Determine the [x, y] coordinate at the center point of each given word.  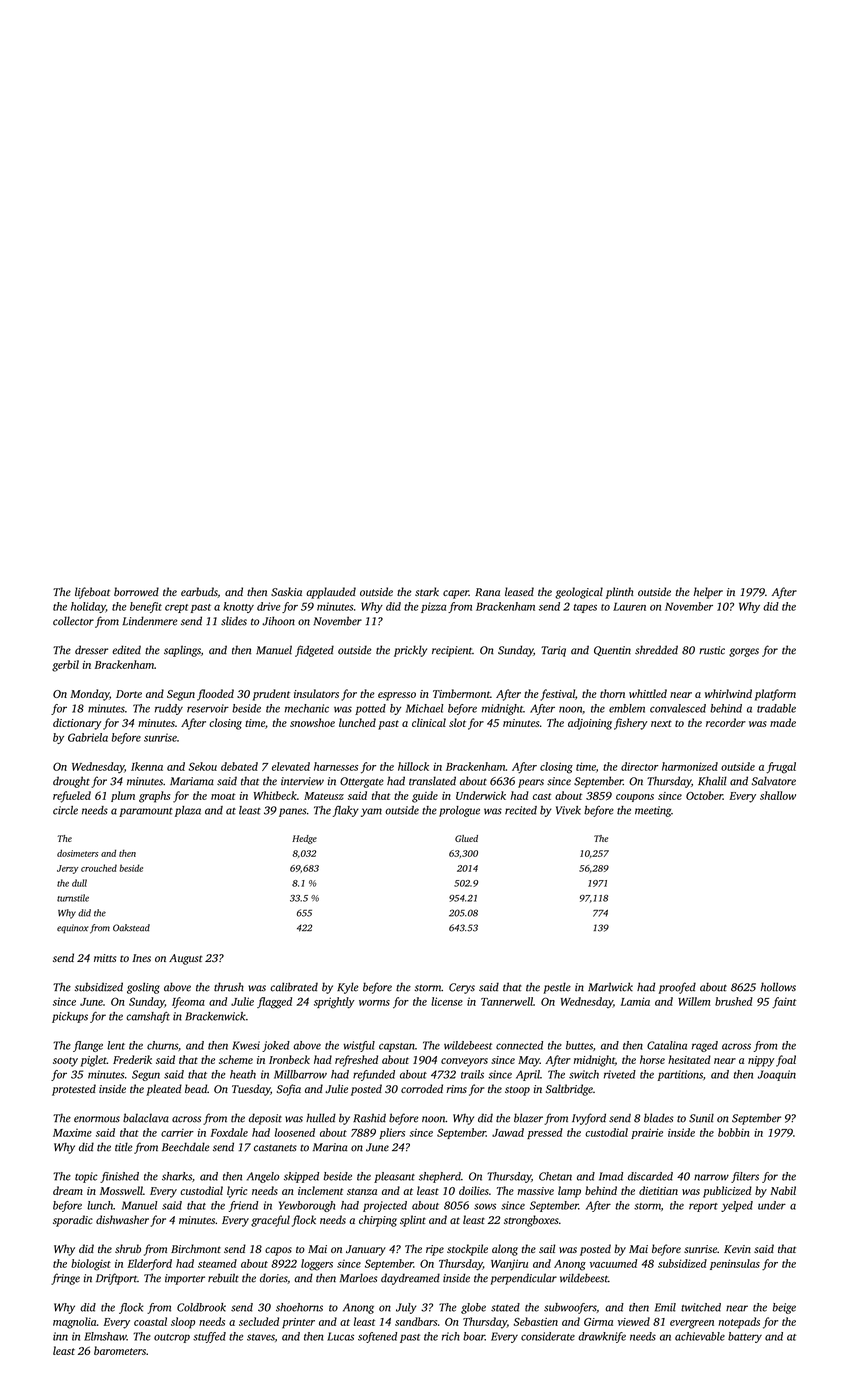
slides [234, 621]
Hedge [304, 839]
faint [784, 1003]
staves [261, 1337]
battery [745, 1337]
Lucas [340, 1336]
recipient [452, 651]
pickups [70, 1017]
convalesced [678, 708]
